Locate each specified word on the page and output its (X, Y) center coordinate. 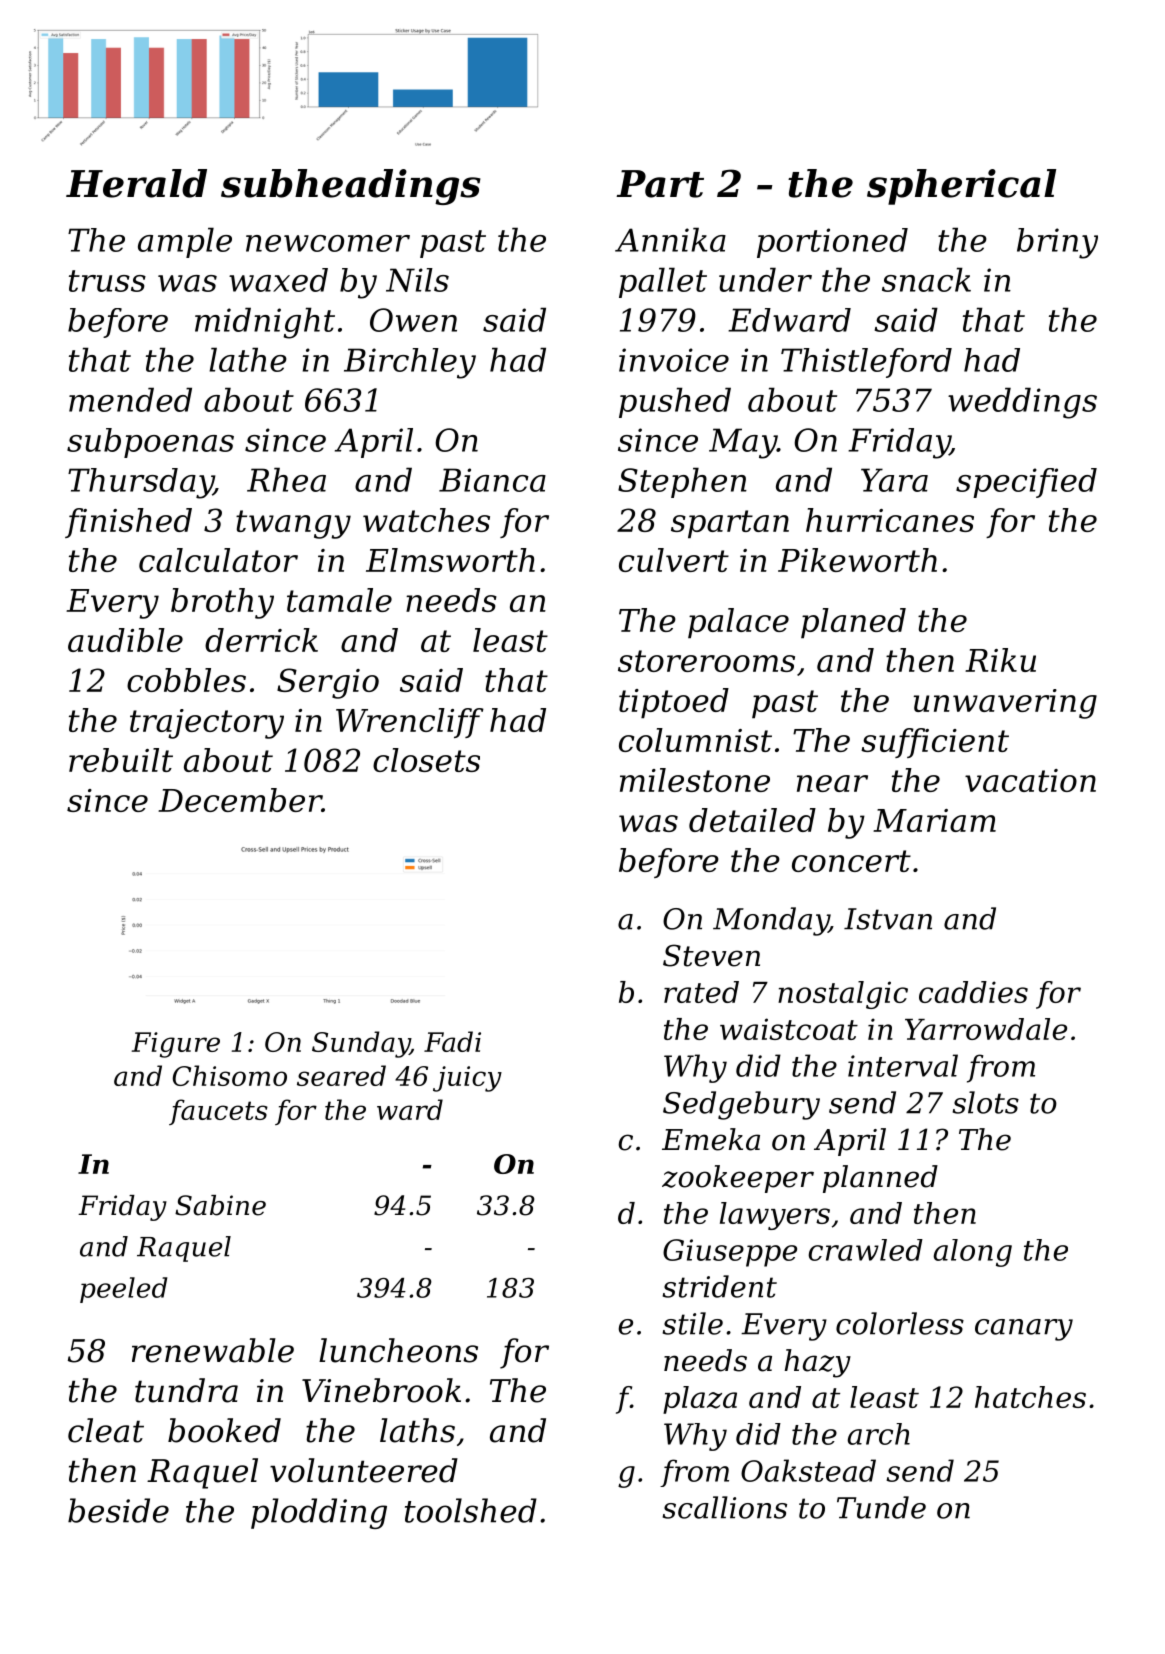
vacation (1030, 780)
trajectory (207, 724)
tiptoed (674, 703)
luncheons (398, 1350)
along (973, 1253)
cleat (106, 1430)
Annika (670, 239)
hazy (817, 1363)
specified (1026, 483)
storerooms (706, 661)
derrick (261, 640)
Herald (136, 183)
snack (926, 279)
